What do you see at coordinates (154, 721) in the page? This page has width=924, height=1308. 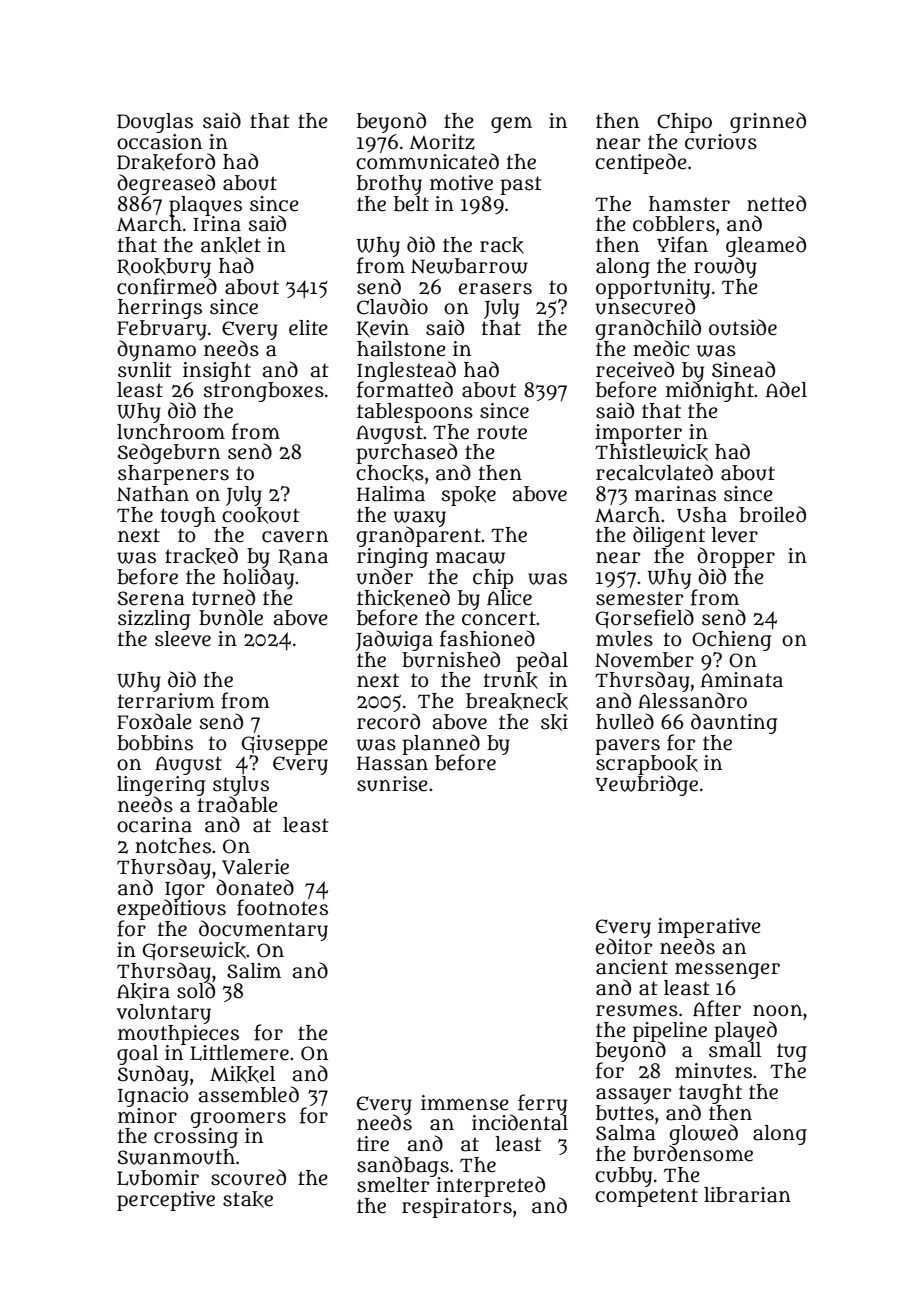 I see `Foxdale` at bounding box center [154, 721].
